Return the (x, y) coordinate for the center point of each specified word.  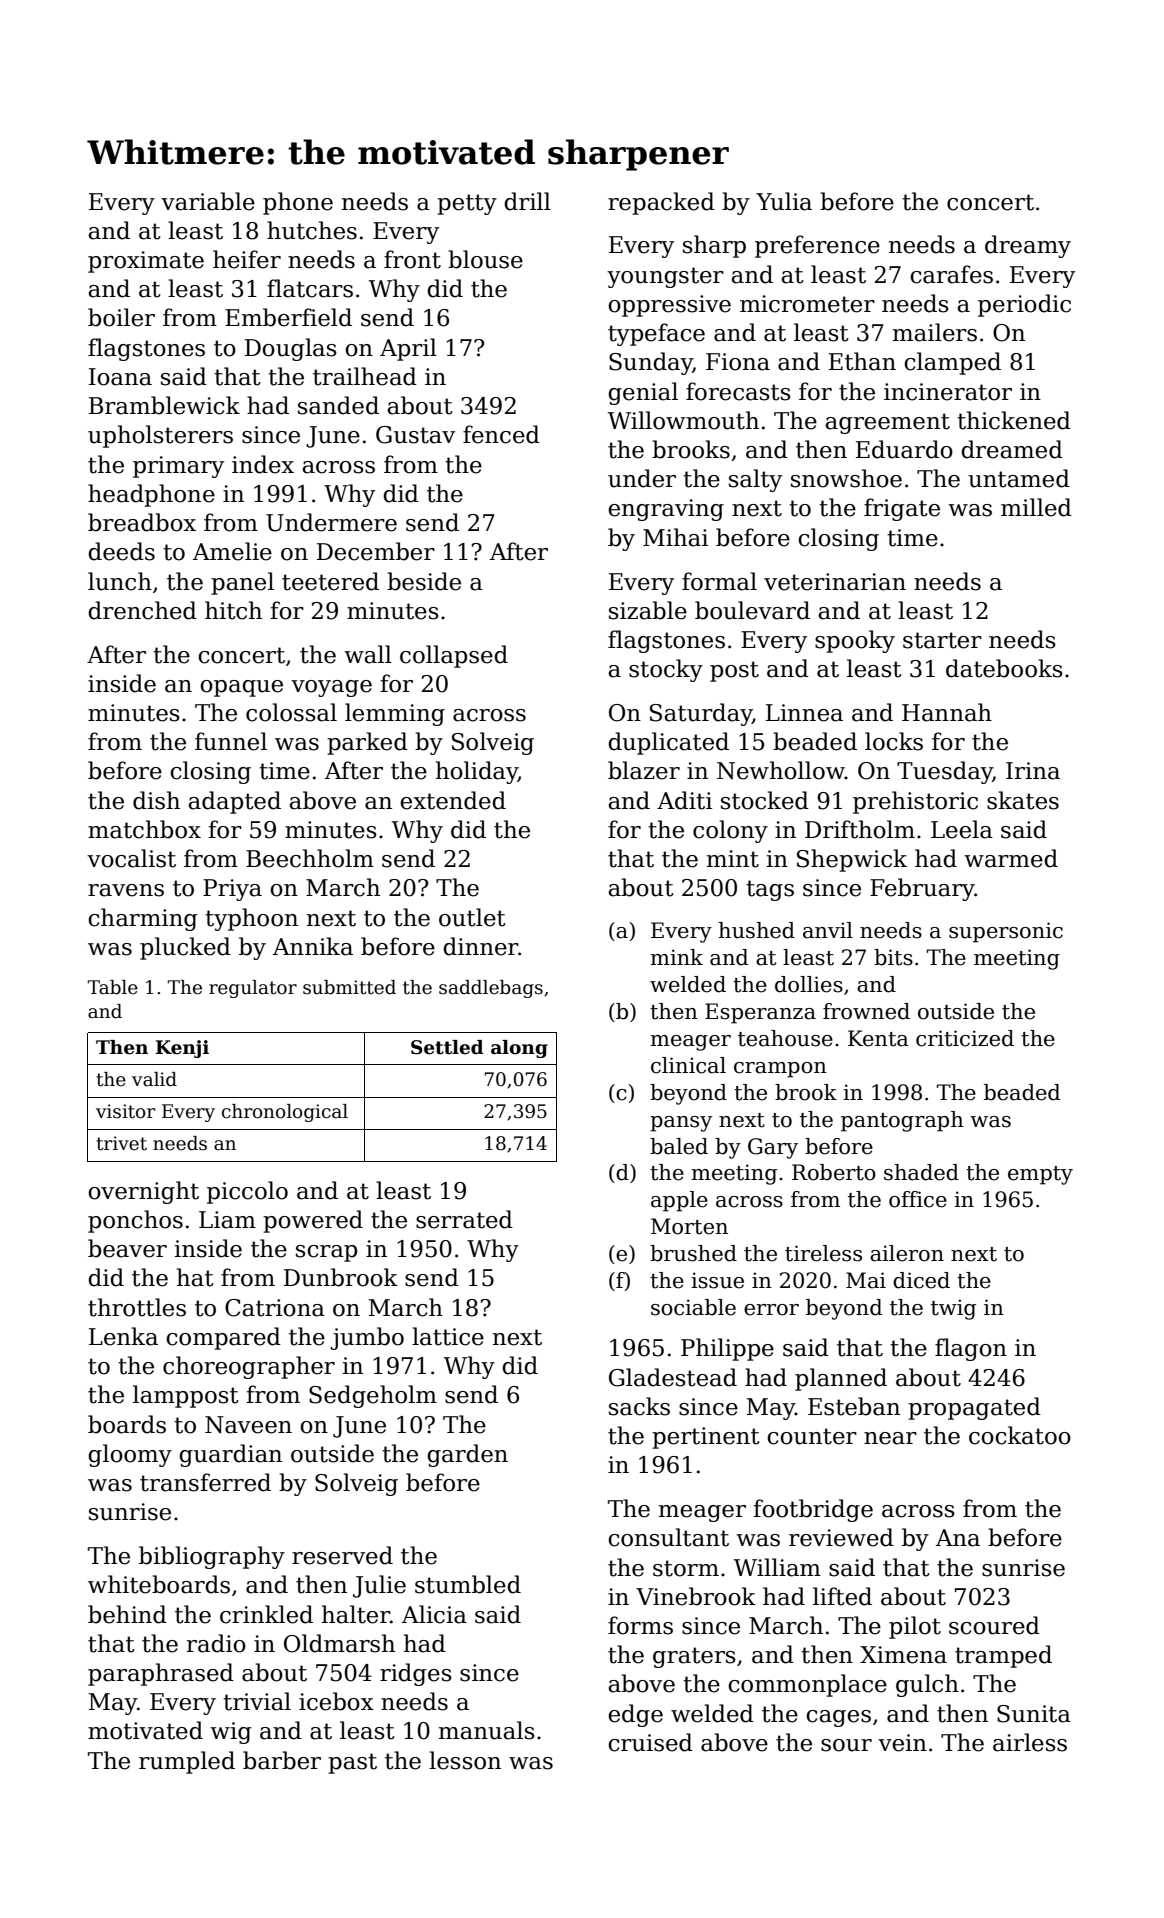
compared (223, 1338)
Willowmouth (683, 420)
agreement (887, 423)
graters (694, 1657)
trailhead (365, 376)
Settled (447, 1047)
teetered (330, 581)
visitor (126, 1111)
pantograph (902, 1121)
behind (127, 1614)
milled (1036, 507)
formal (719, 581)
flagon (971, 1349)
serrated (464, 1219)
